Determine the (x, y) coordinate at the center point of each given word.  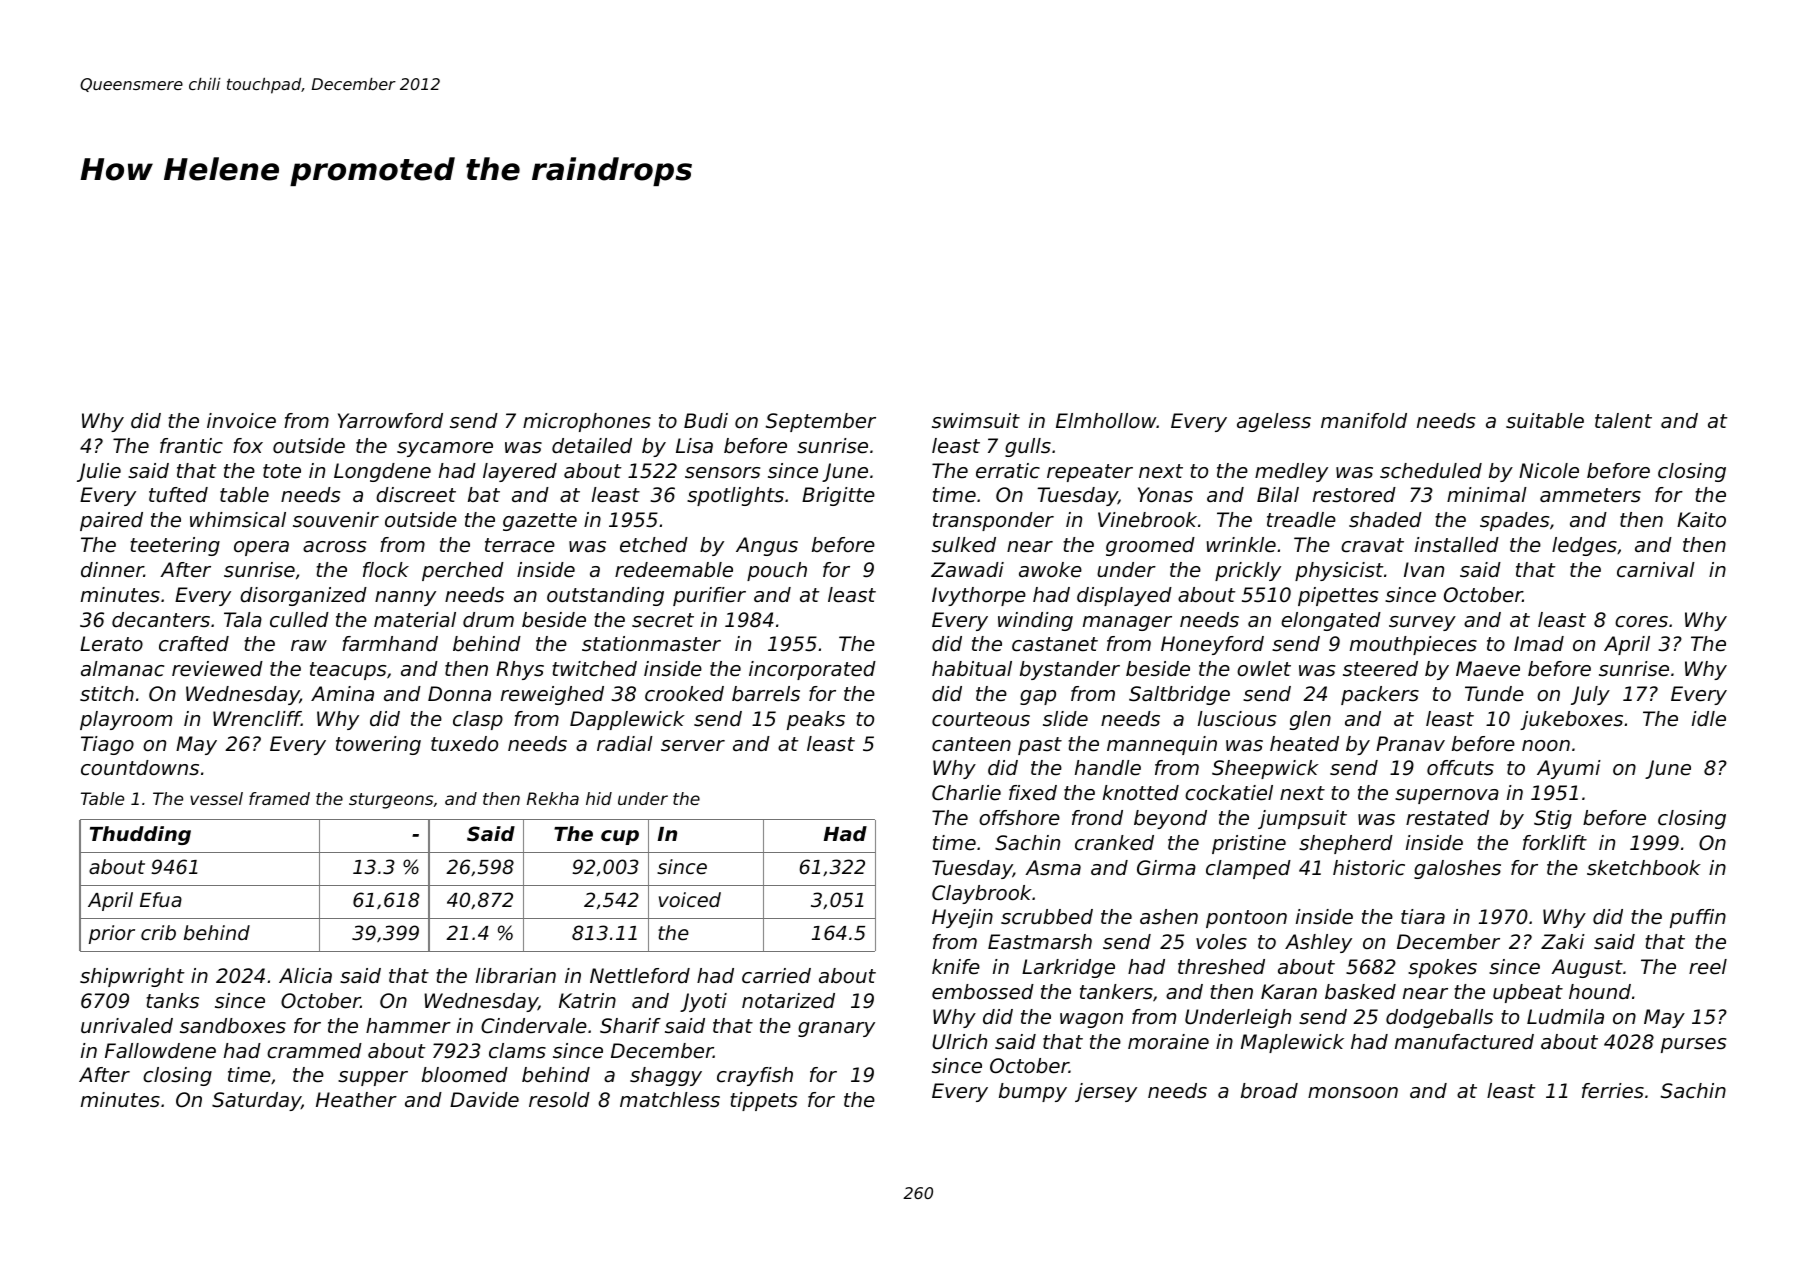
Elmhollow (1106, 421)
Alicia (305, 976)
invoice (241, 420)
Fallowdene (160, 1051)
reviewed (217, 669)
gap (1038, 697)
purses (1693, 1045)
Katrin (587, 1000)
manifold (1364, 421)
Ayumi (1569, 769)
